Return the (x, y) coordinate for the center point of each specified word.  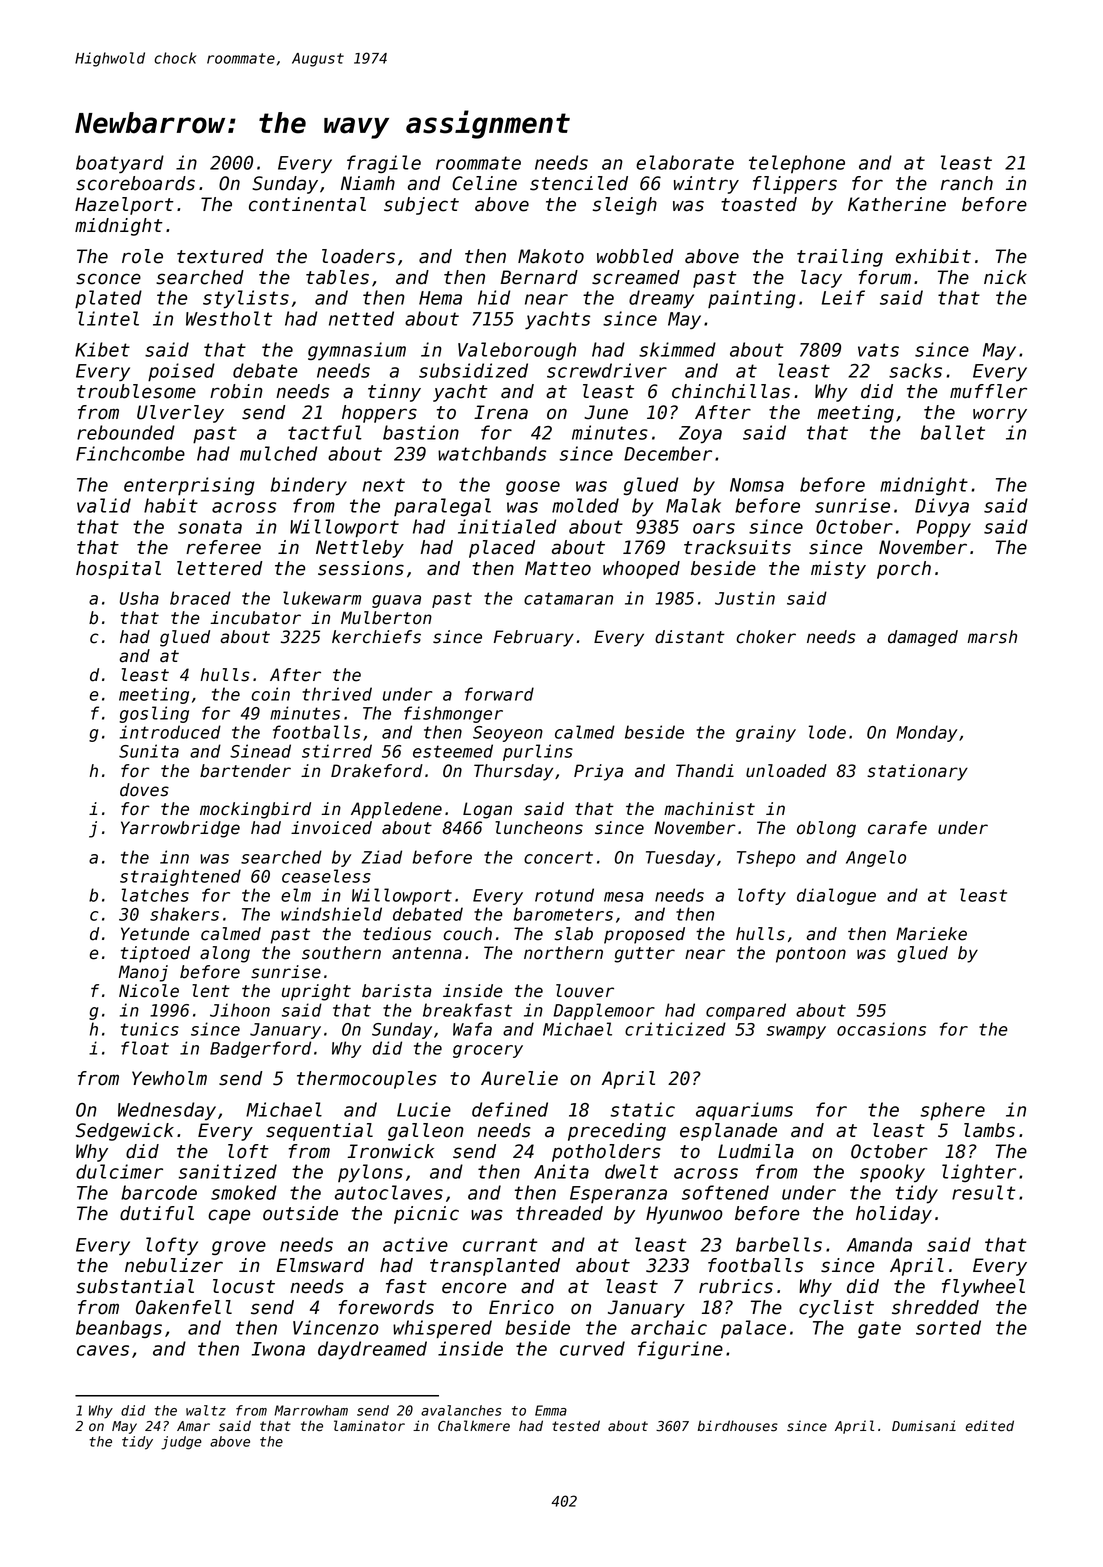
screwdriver (607, 370)
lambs (989, 1130)
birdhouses (738, 1426)
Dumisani (924, 1426)
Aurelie (519, 1078)
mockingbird (255, 810)
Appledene (396, 810)
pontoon (811, 955)
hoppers (379, 414)
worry (1000, 415)
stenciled (579, 183)
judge (181, 1443)
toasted (759, 204)
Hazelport (124, 206)
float (145, 1048)
